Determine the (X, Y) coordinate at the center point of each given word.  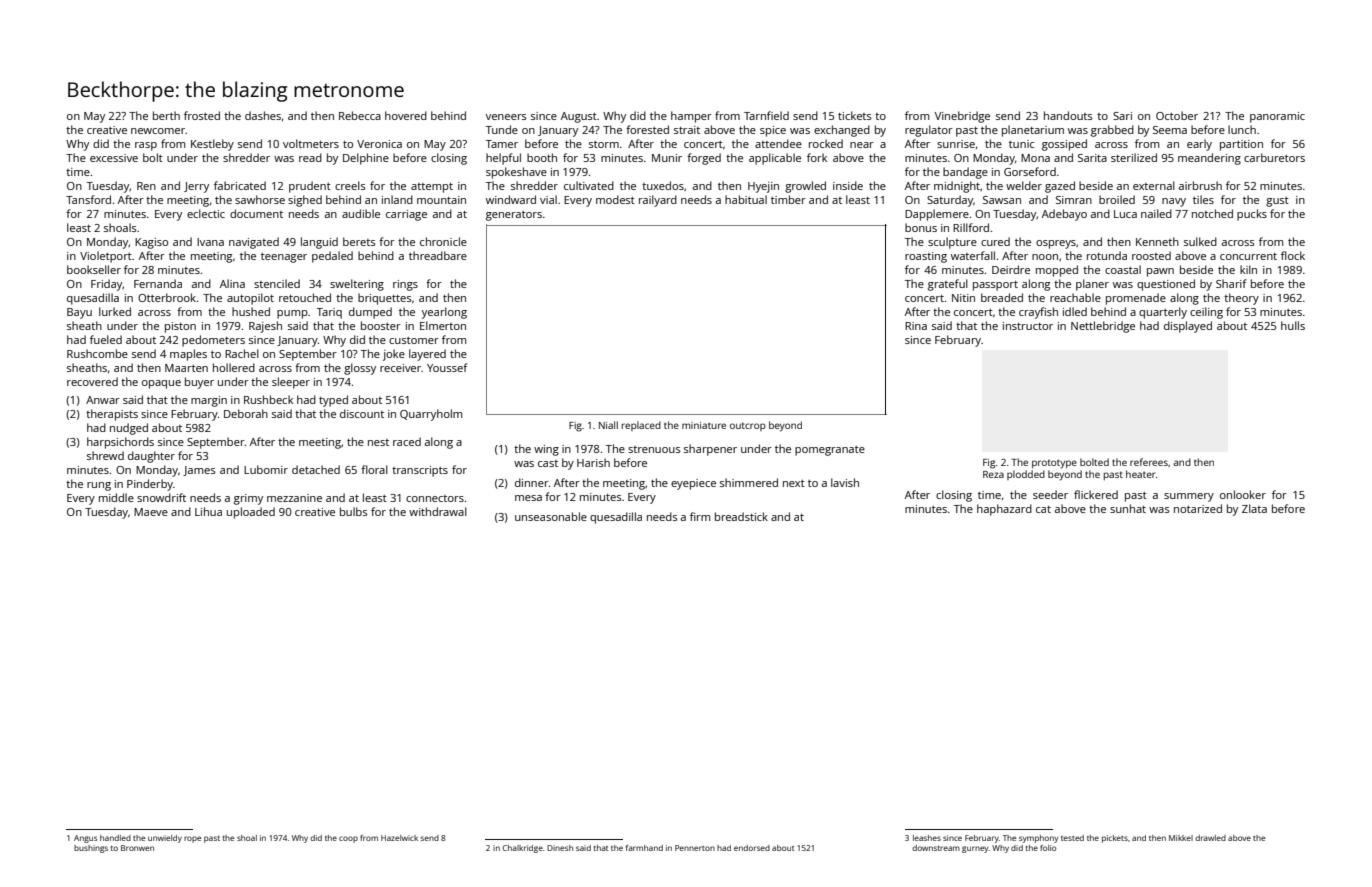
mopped (1057, 271)
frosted (202, 115)
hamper (691, 117)
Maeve (151, 512)
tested (1072, 838)
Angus (85, 839)
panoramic (1277, 117)
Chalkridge (523, 849)
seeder (1050, 494)
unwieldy (165, 839)
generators (514, 216)
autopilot (250, 299)
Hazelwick (399, 838)
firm (700, 516)
